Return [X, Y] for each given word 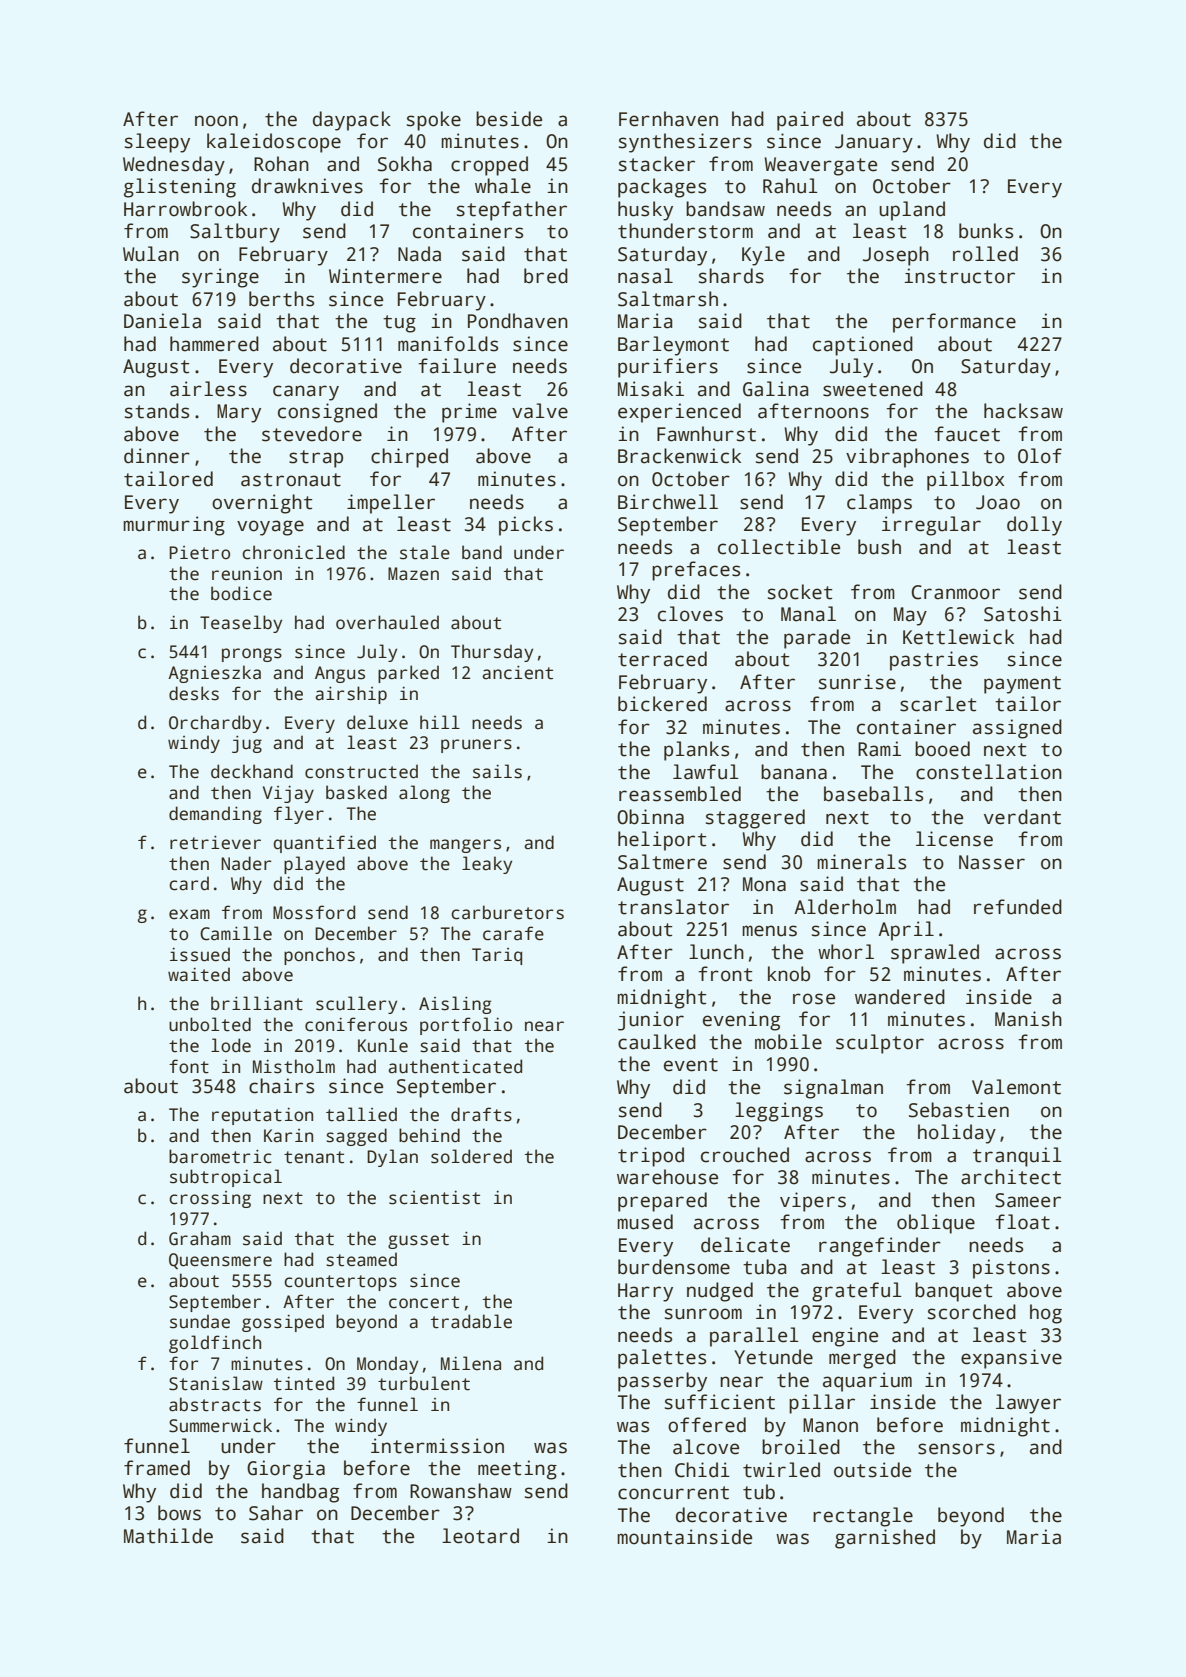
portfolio [466, 1026]
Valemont [1016, 1087]
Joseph [896, 256]
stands [157, 411]
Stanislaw [216, 1383]
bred [546, 276]
